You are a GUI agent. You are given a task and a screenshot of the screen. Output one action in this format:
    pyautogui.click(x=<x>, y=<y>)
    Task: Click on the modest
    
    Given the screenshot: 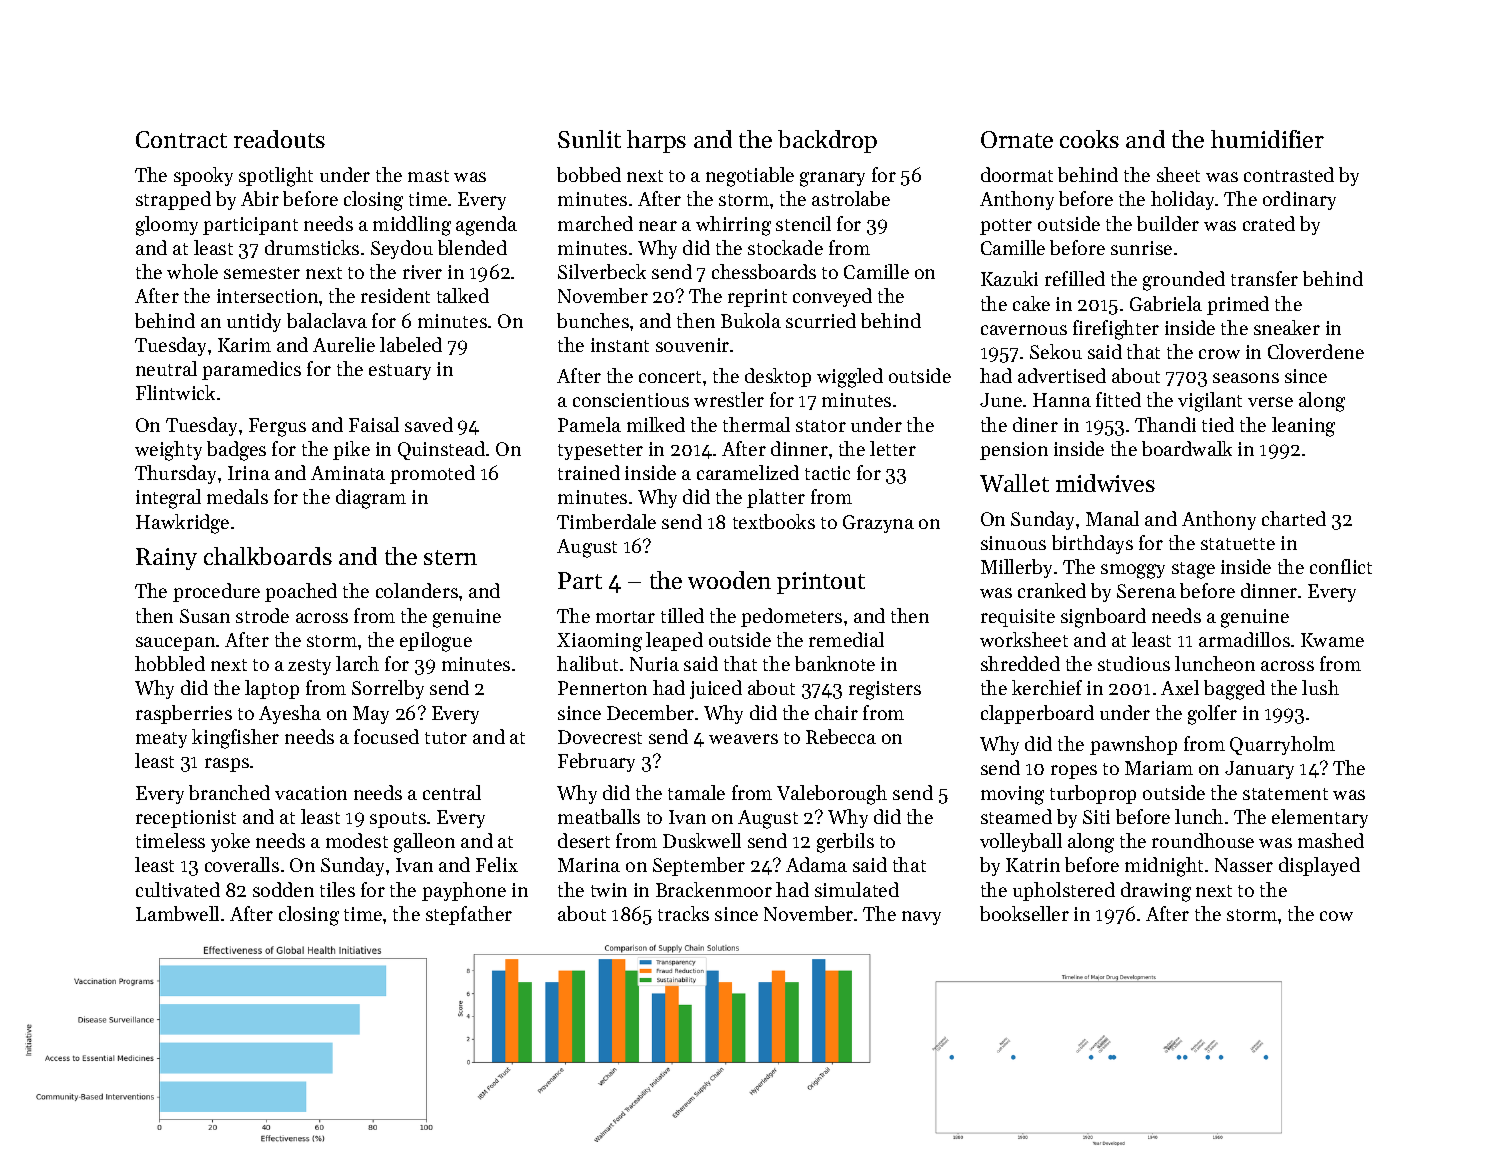 What is the action you would take?
    pyautogui.click(x=357, y=840)
